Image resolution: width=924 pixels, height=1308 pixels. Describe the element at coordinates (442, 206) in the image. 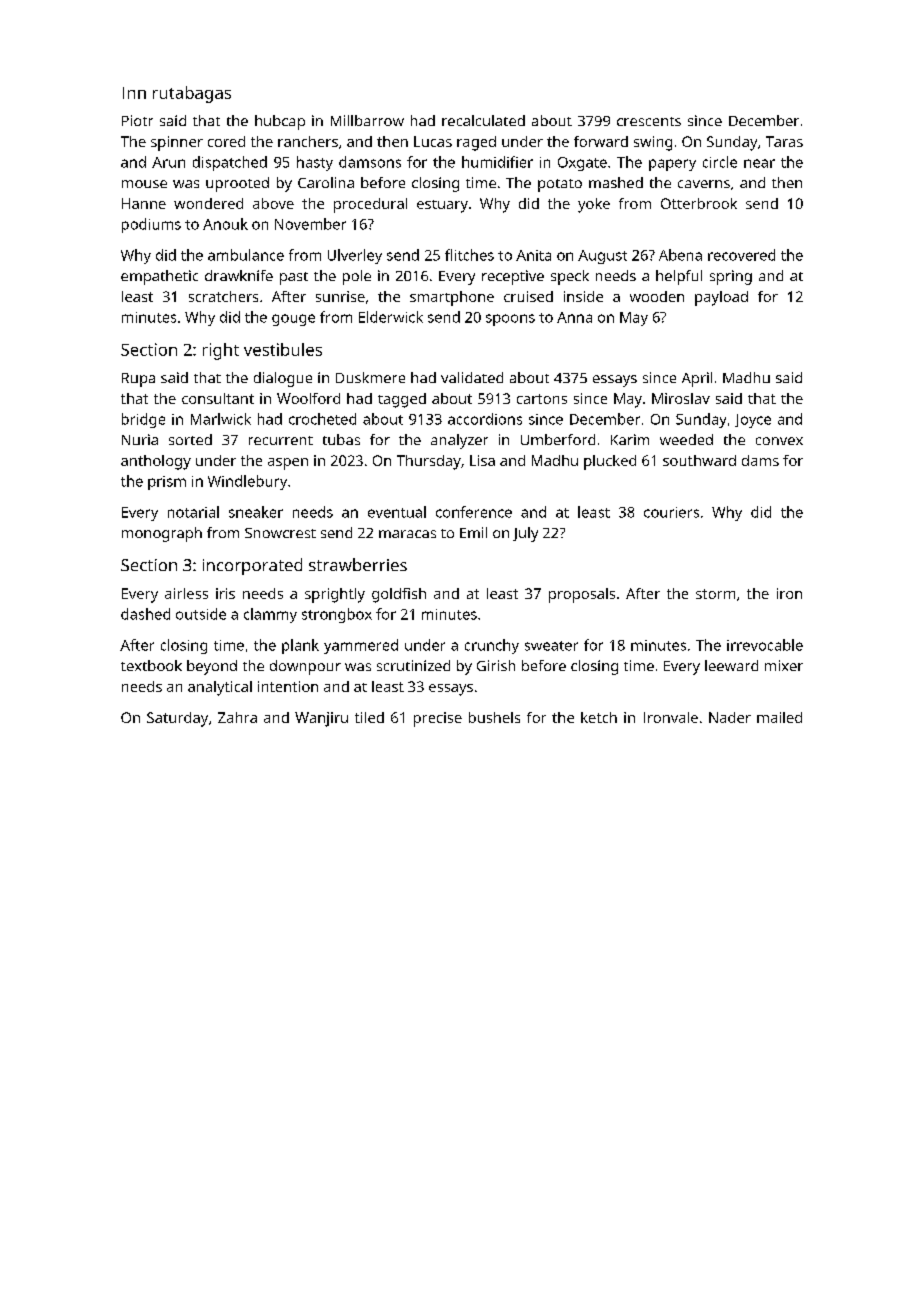

I see `estuary` at that location.
